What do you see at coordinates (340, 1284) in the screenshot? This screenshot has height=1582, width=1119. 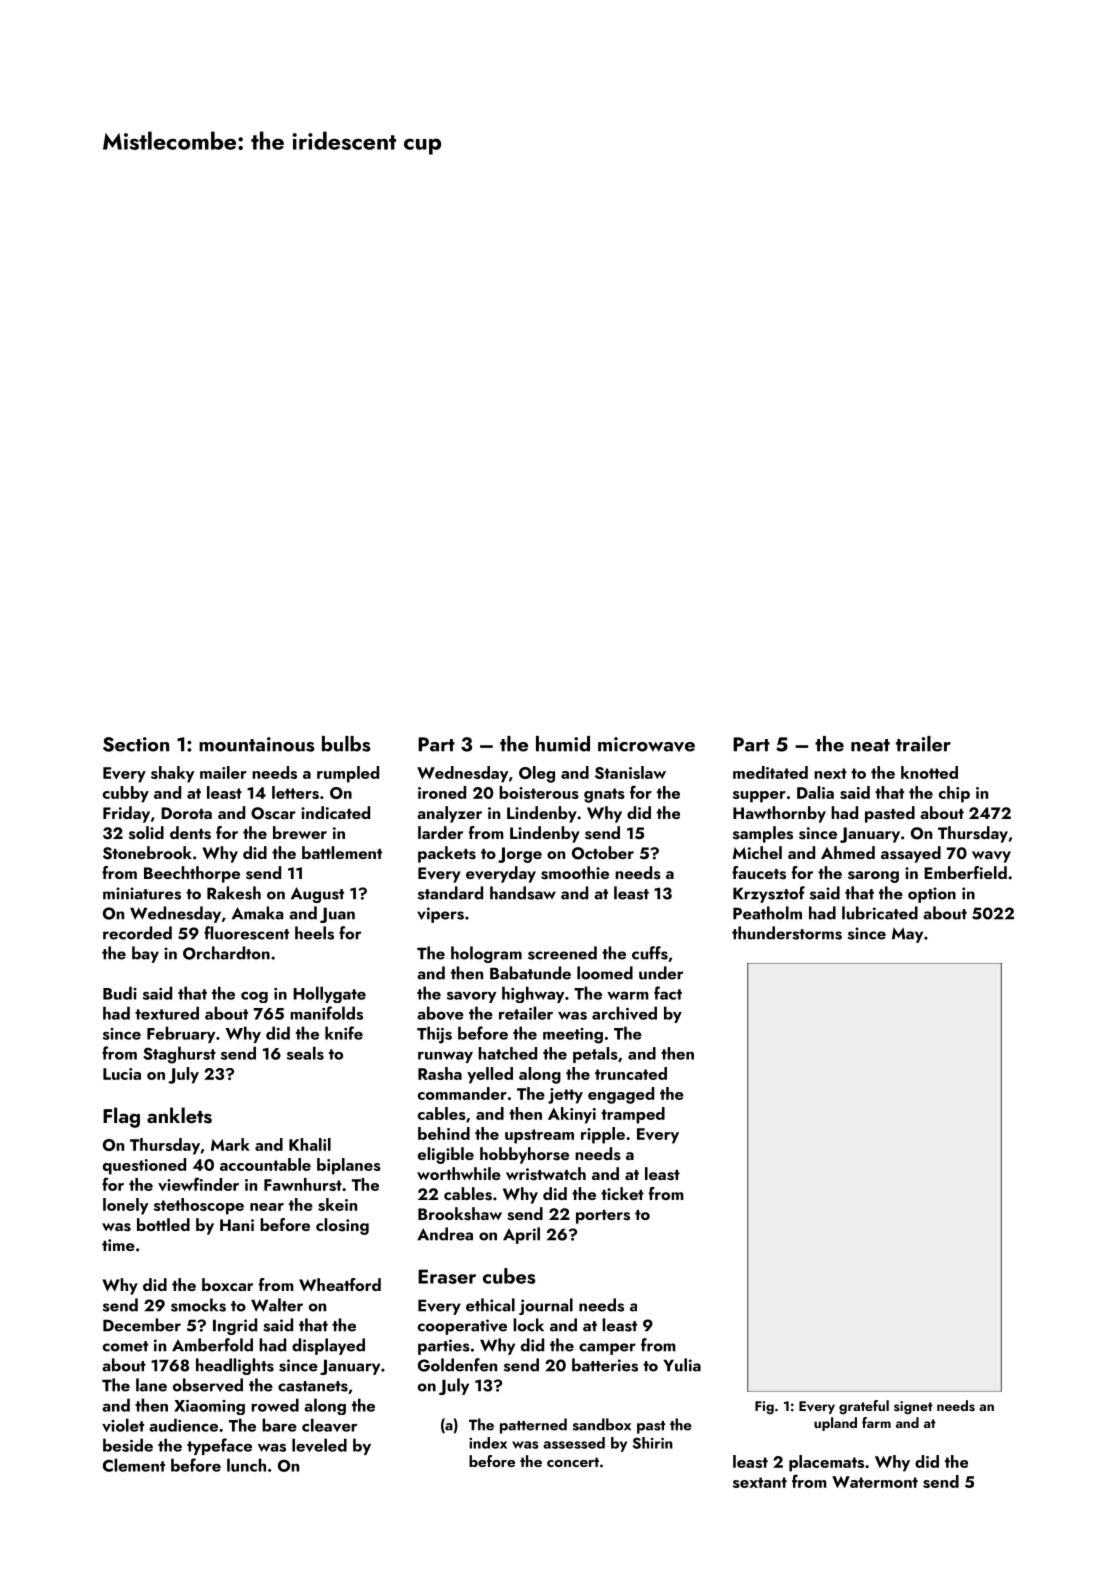 I see `Wheatford` at bounding box center [340, 1284].
